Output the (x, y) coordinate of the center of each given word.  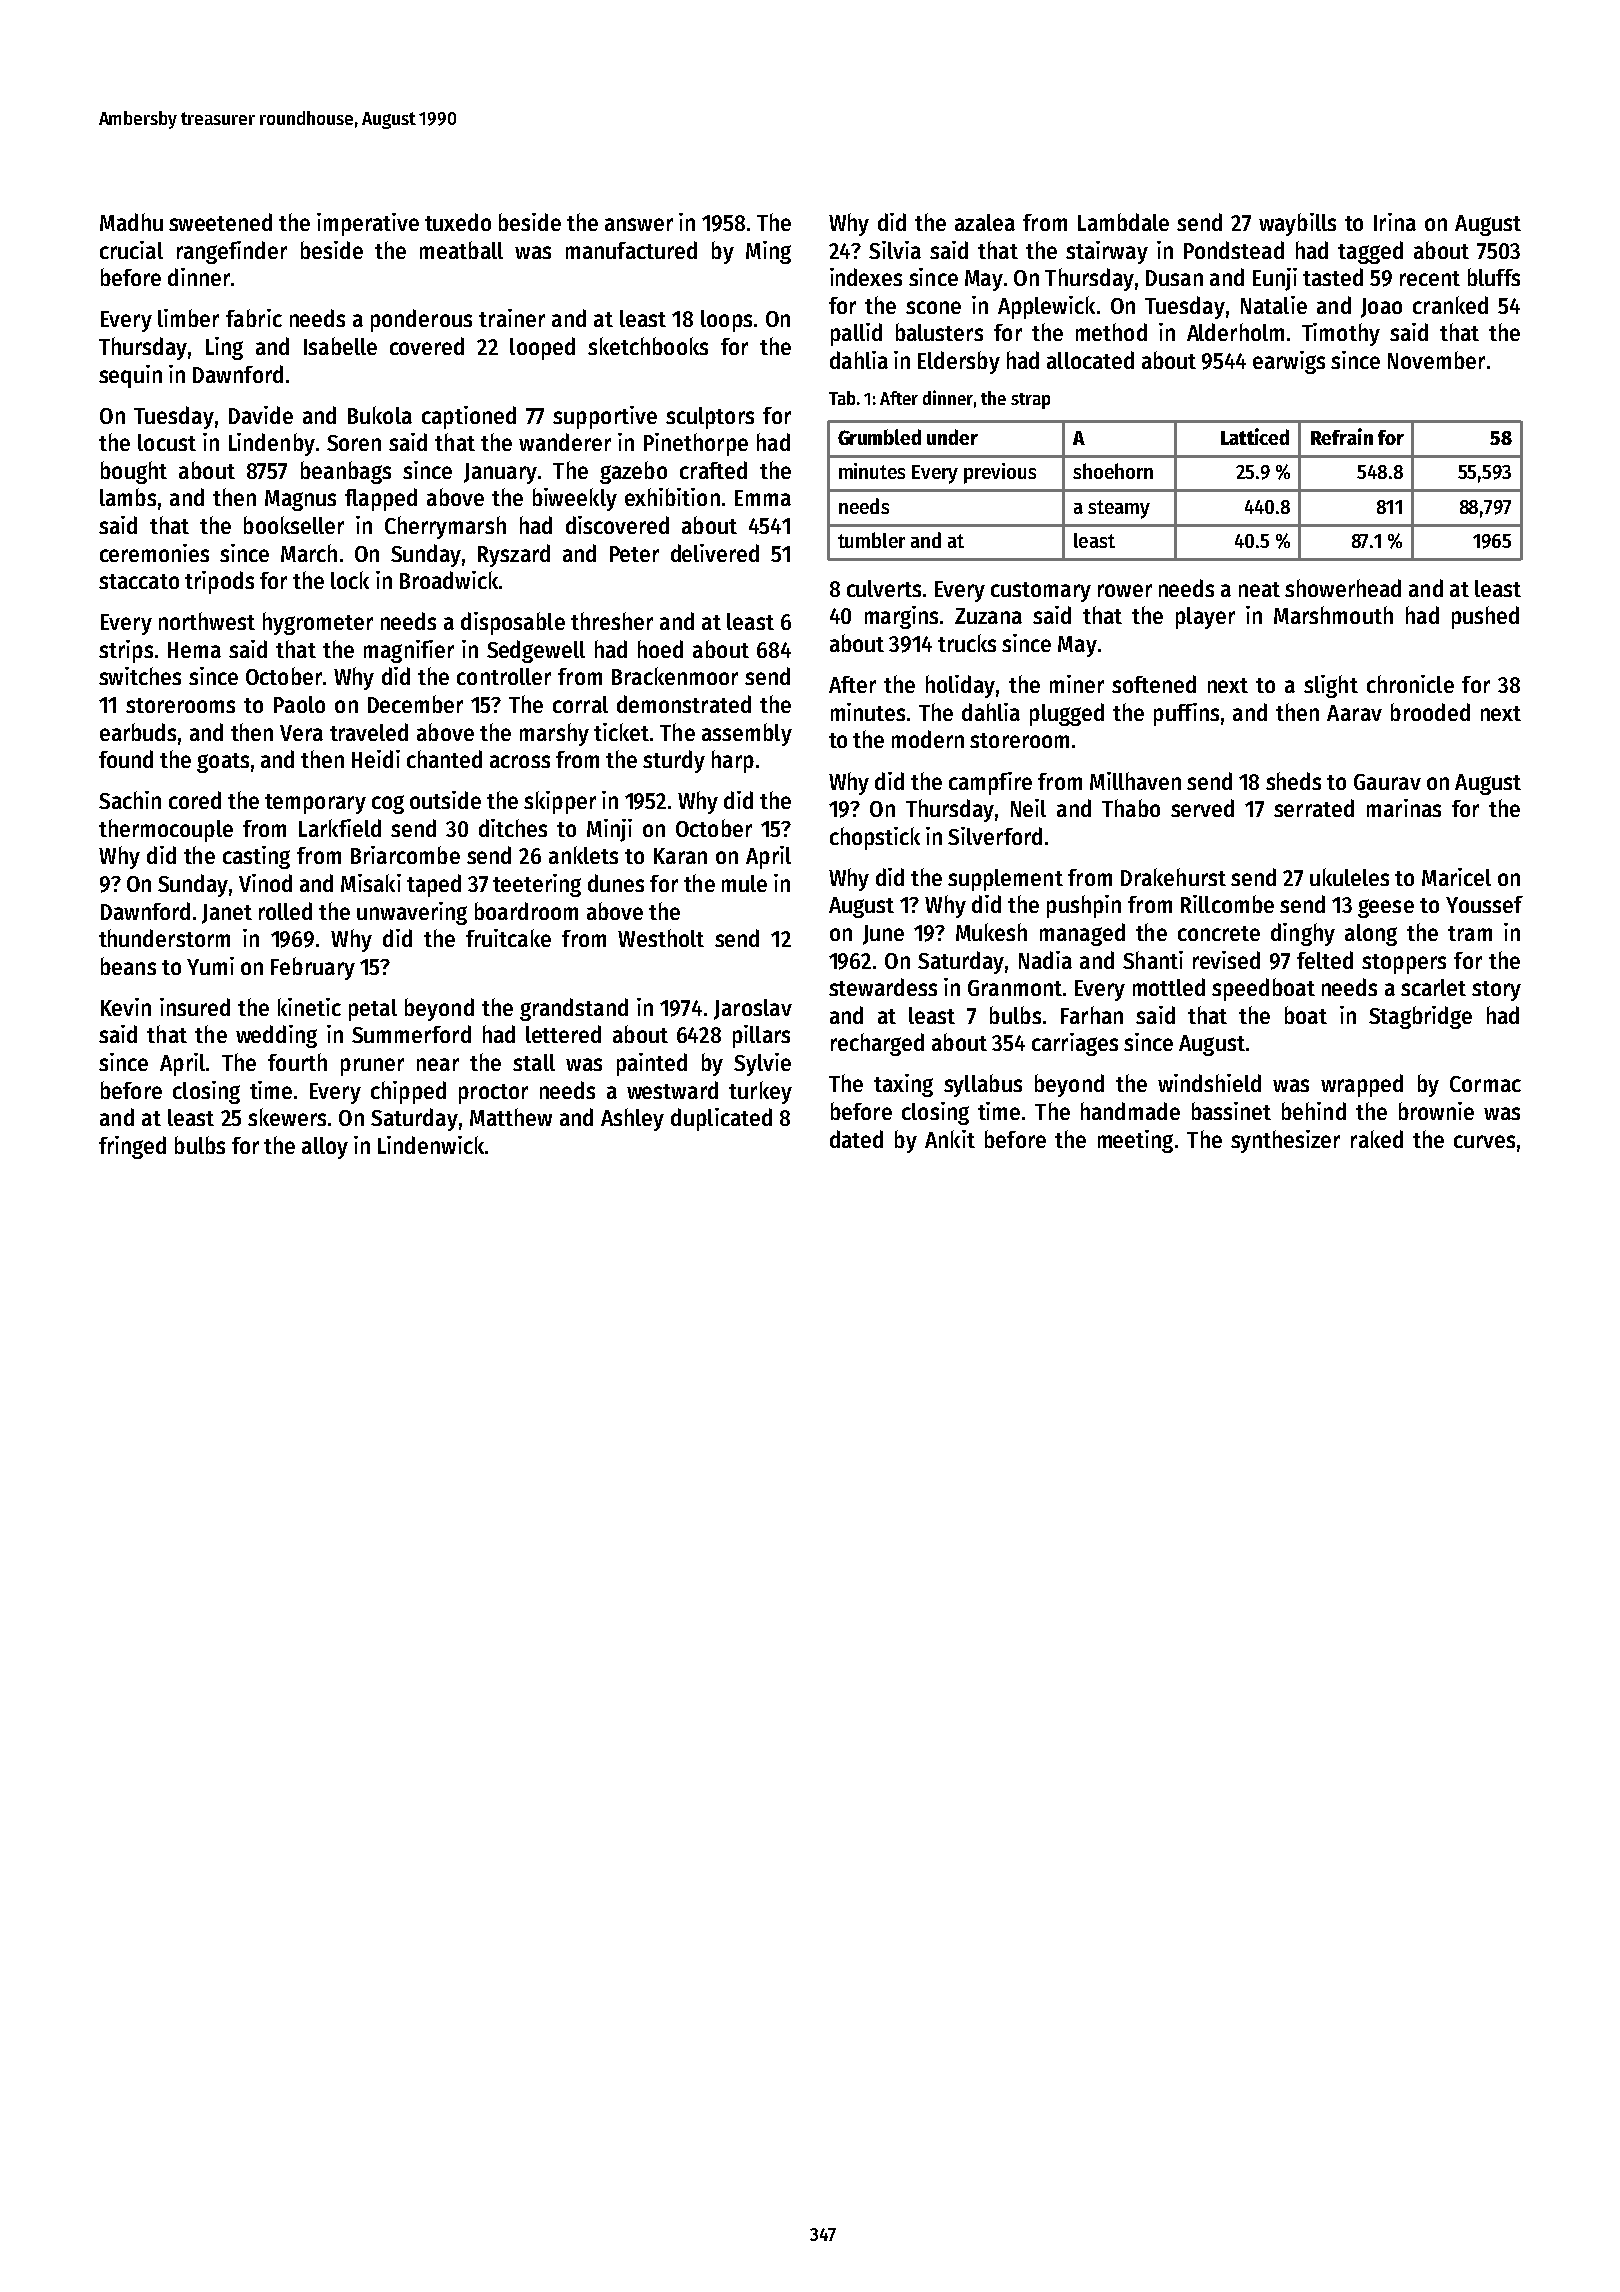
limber (188, 318)
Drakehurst (1173, 877)
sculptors (710, 418)
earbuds (138, 732)
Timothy (1341, 334)
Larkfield (340, 828)
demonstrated (684, 704)
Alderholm (1235, 332)
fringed (132, 1147)
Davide (261, 415)
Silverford (995, 836)
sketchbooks (648, 346)
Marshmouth (1333, 615)
